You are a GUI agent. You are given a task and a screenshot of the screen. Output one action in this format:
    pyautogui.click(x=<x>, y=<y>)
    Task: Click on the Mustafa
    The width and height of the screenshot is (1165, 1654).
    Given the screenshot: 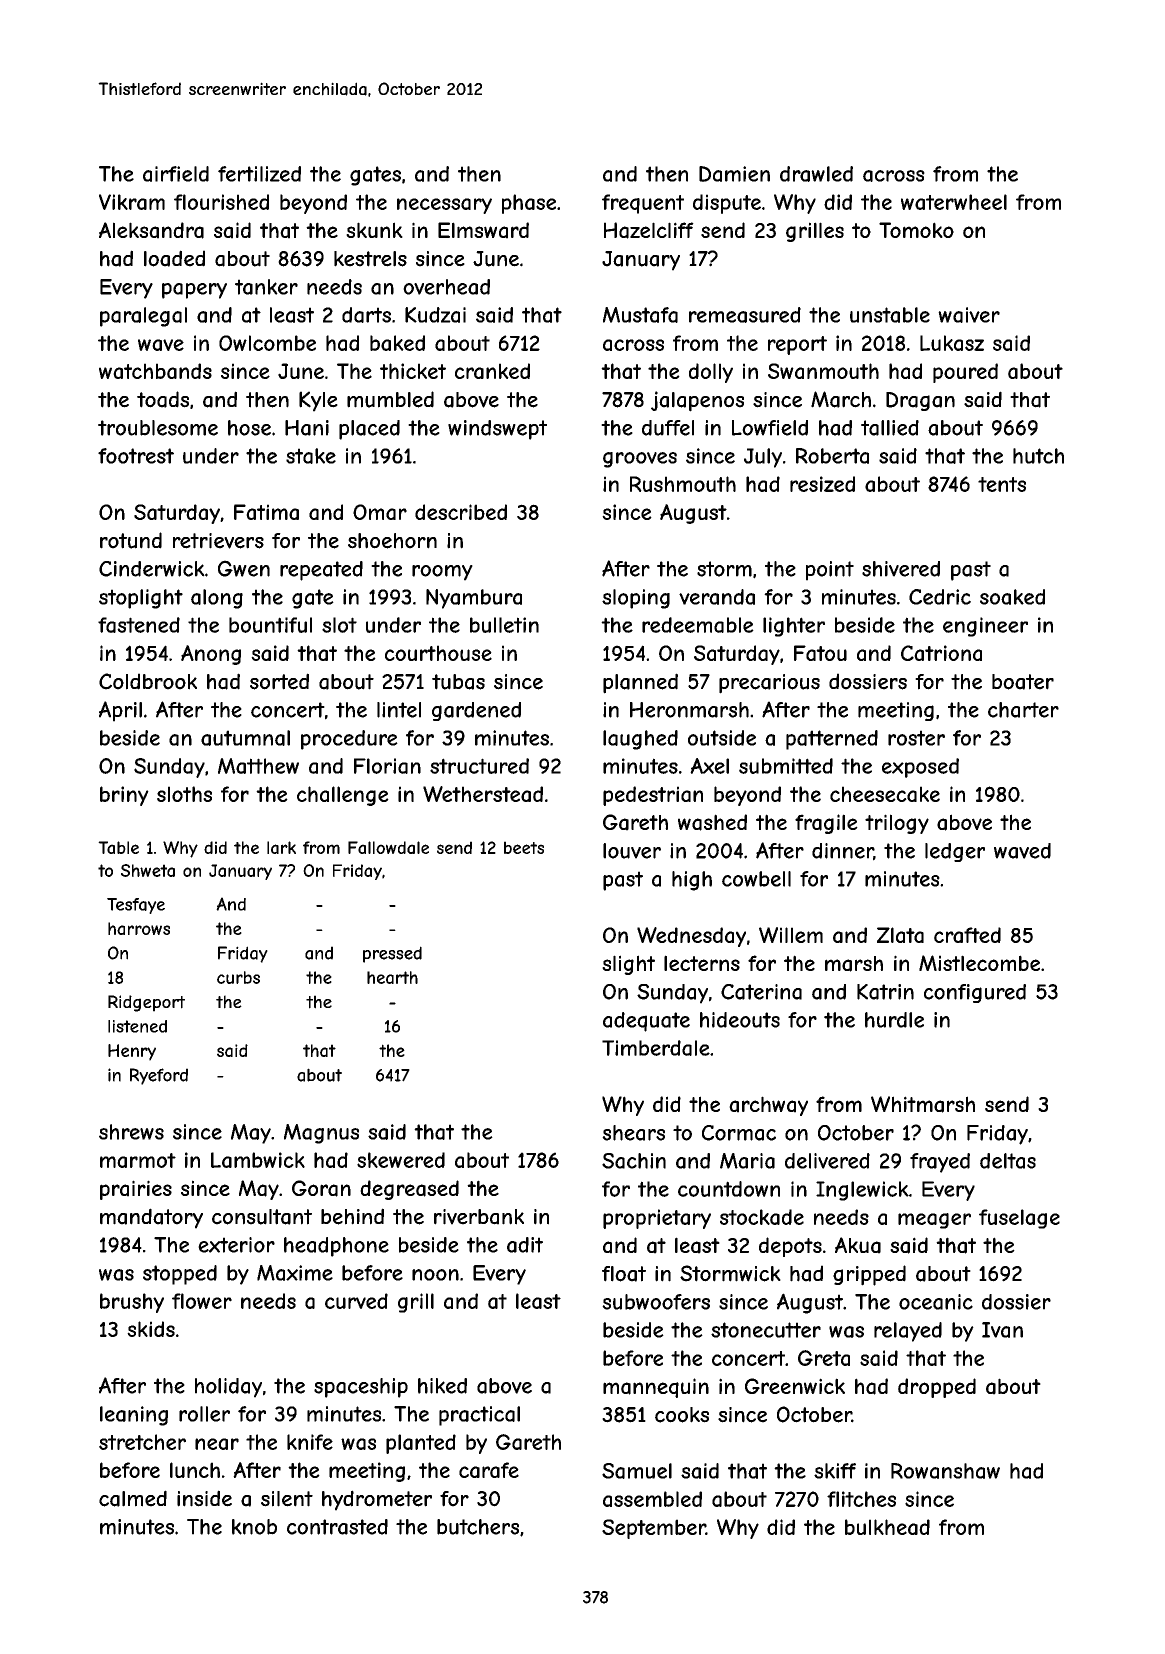 What is the action you would take?
    pyautogui.click(x=640, y=315)
